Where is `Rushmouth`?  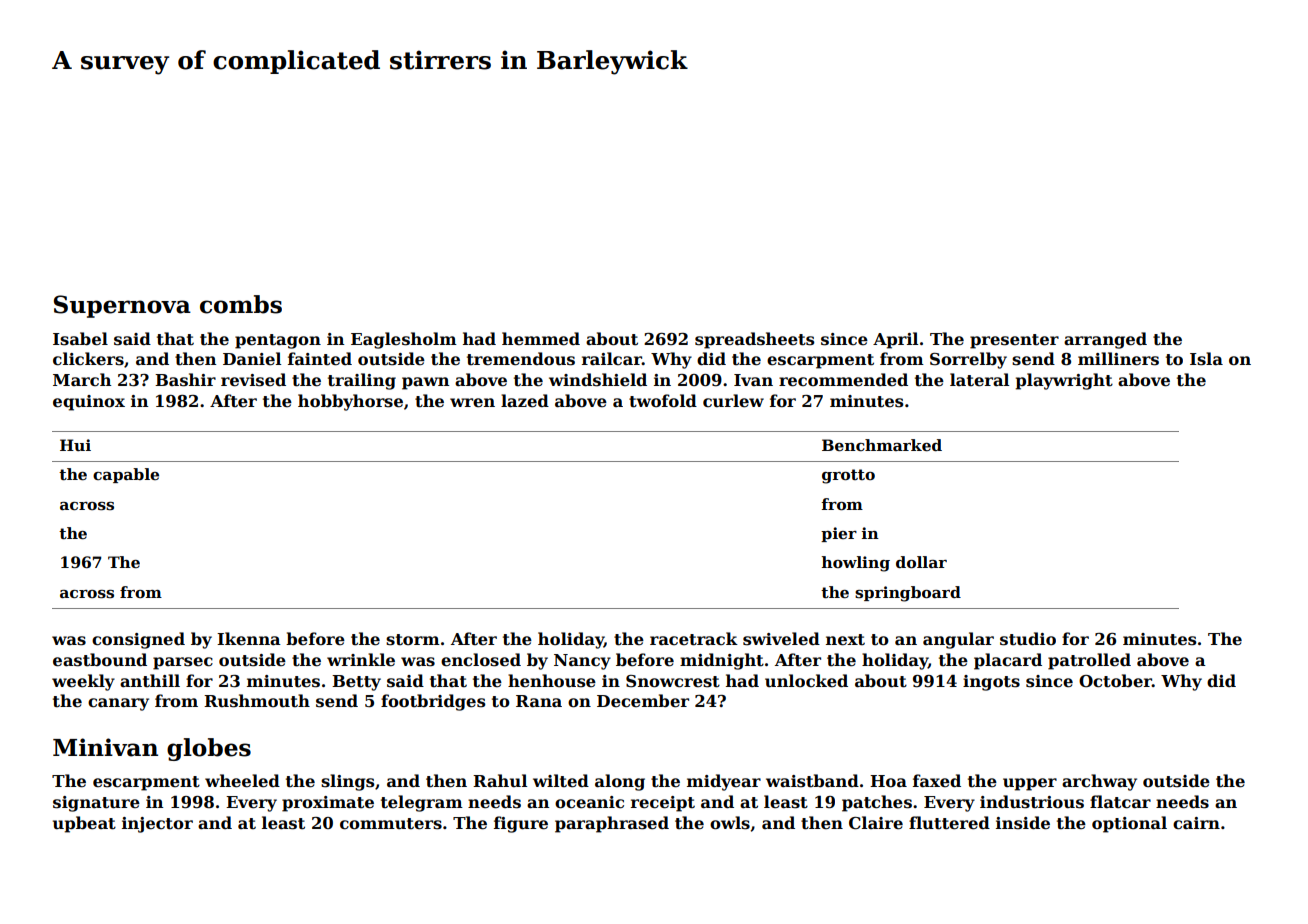 Rushmouth is located at coordinates (257, 701).
